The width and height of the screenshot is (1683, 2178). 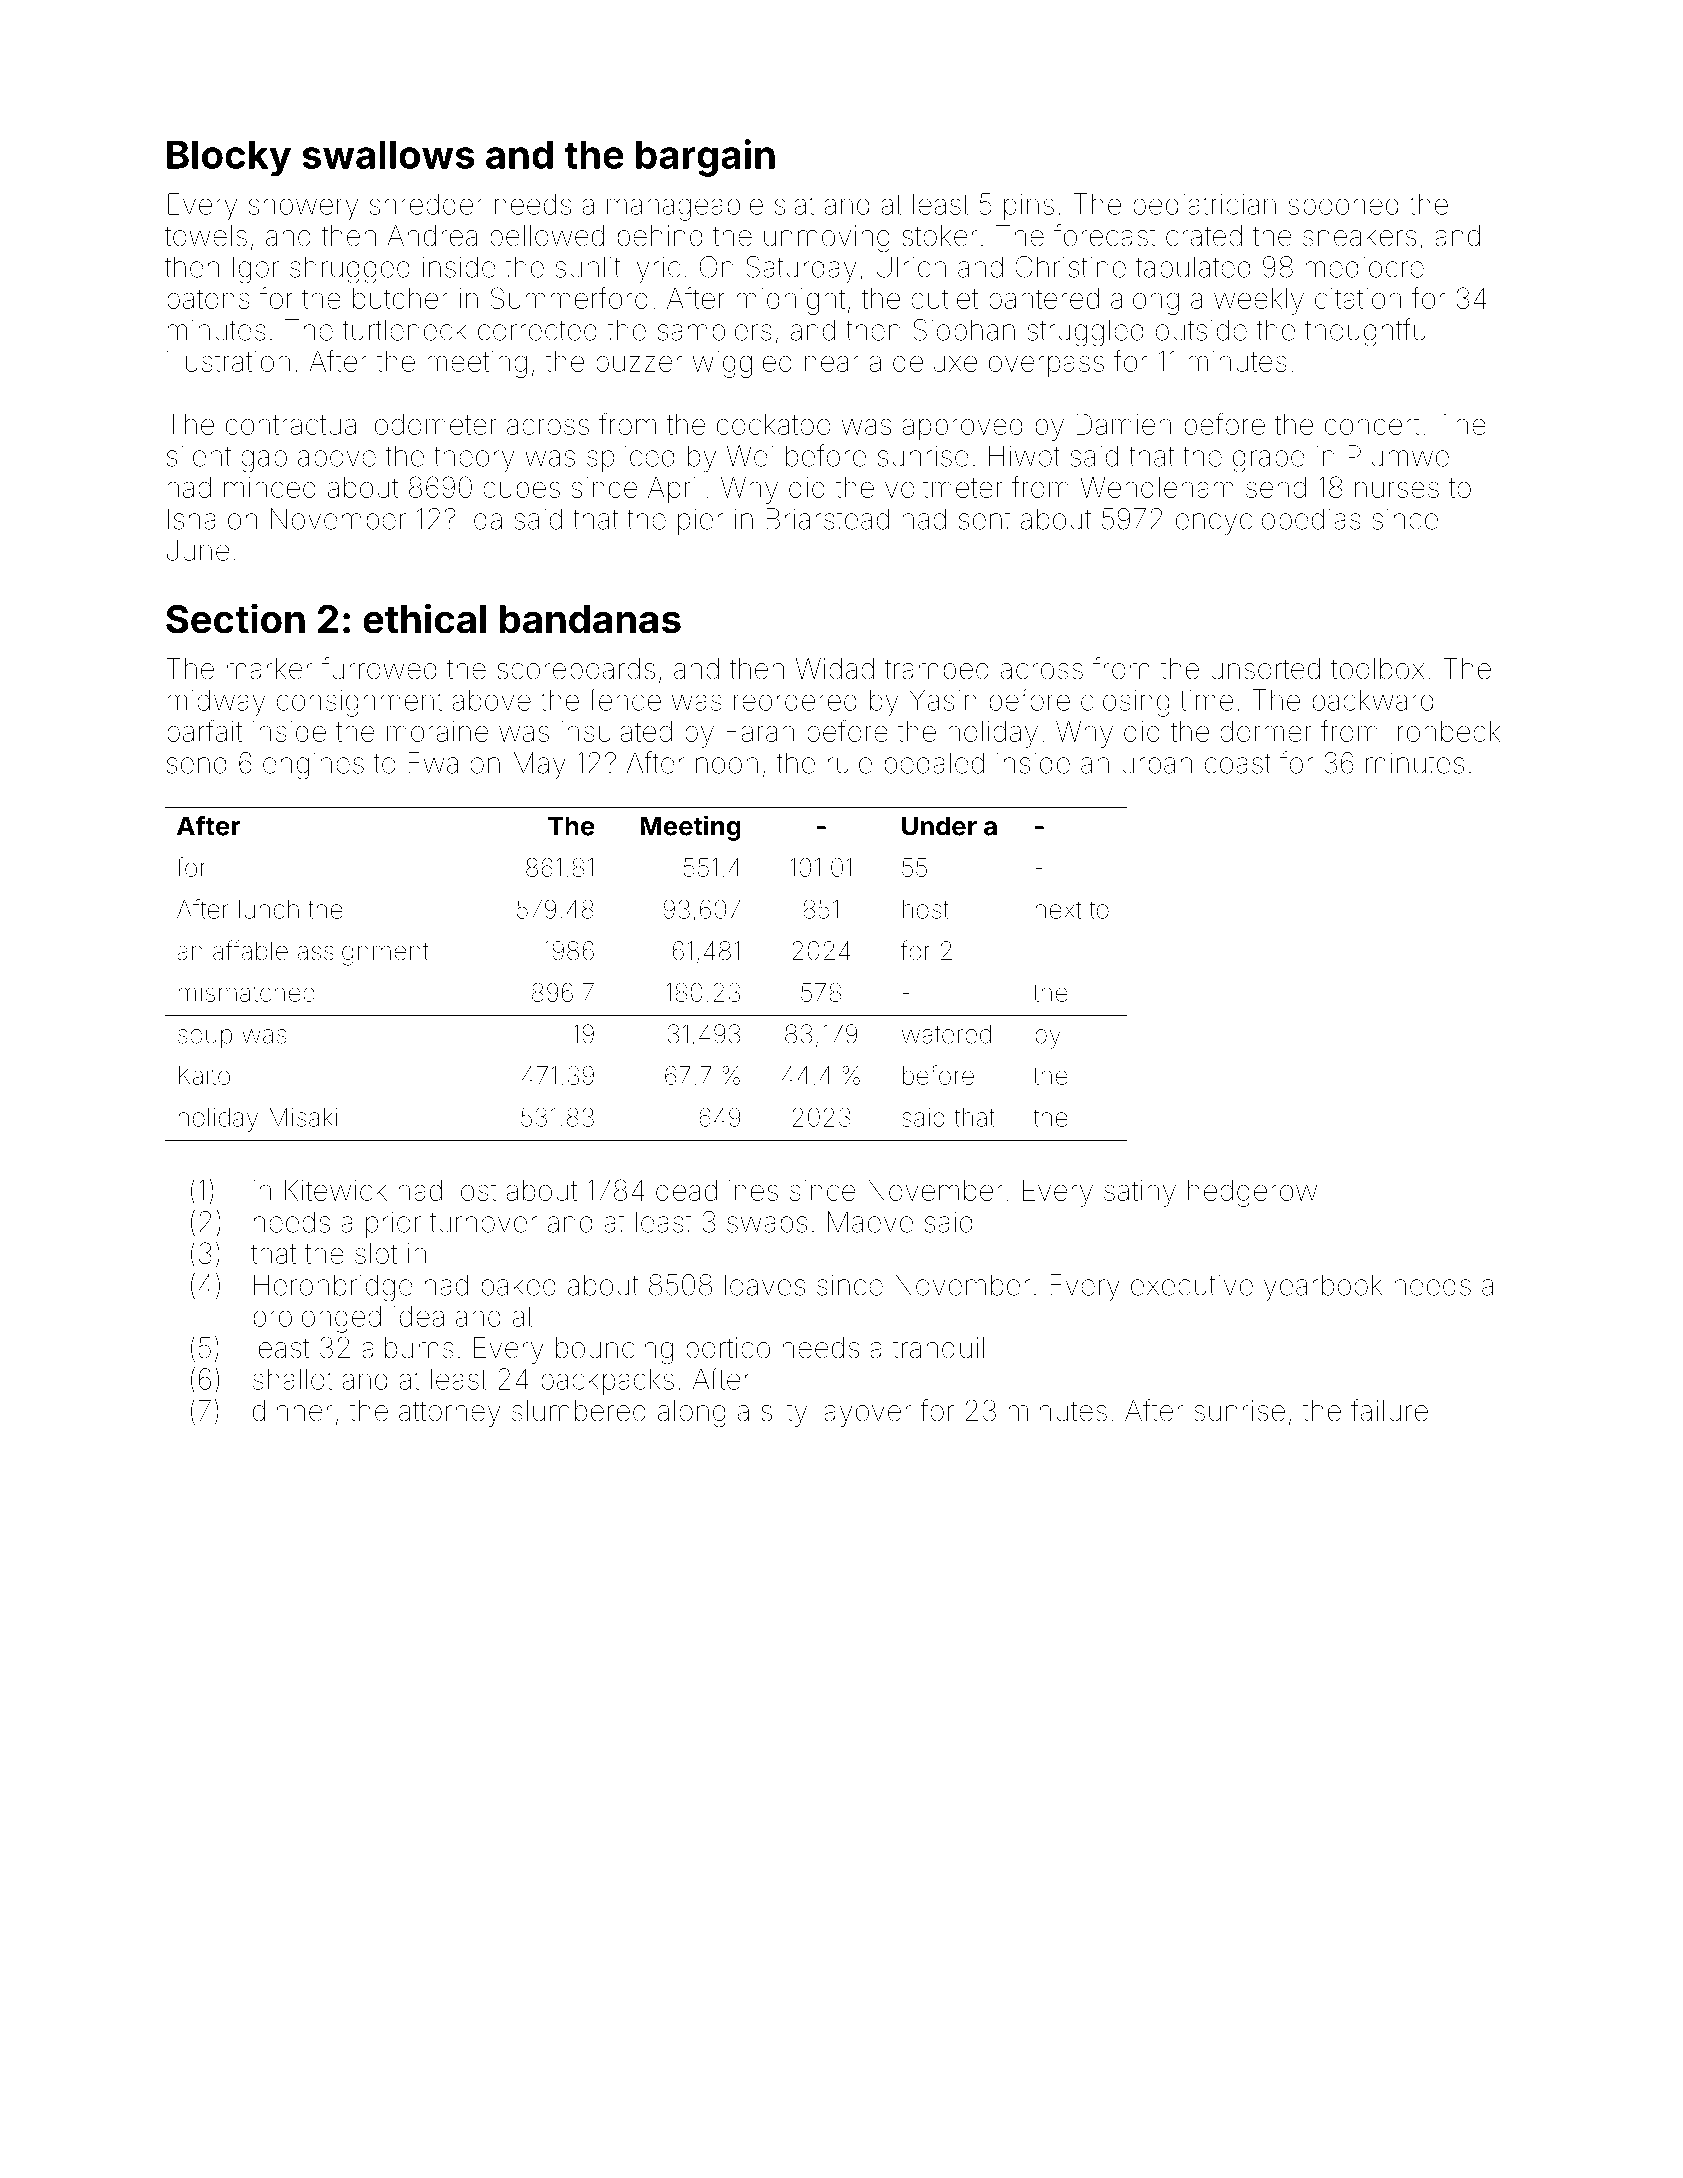 What do you see at coordinates (937, 671) in the screenshot?
I see `tramped` at bounding box center [937, 671].
